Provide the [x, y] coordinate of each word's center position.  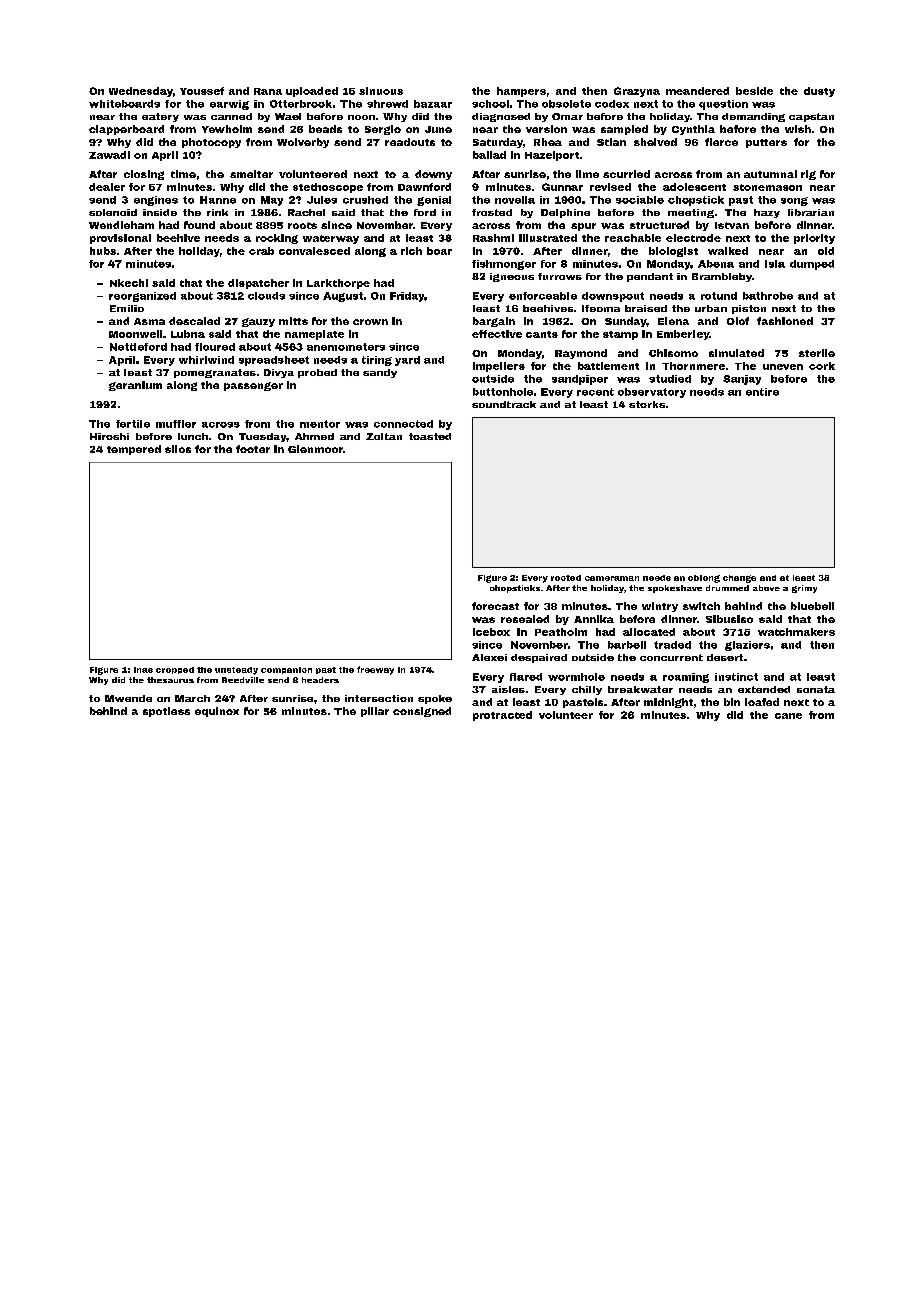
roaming [686, 678]
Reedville [243, 680]
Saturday [498, 143]
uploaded [312, 92]
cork [822, 366]
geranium [135, 386]
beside [754, 91]
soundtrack [504, 404]
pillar [375, 712]
